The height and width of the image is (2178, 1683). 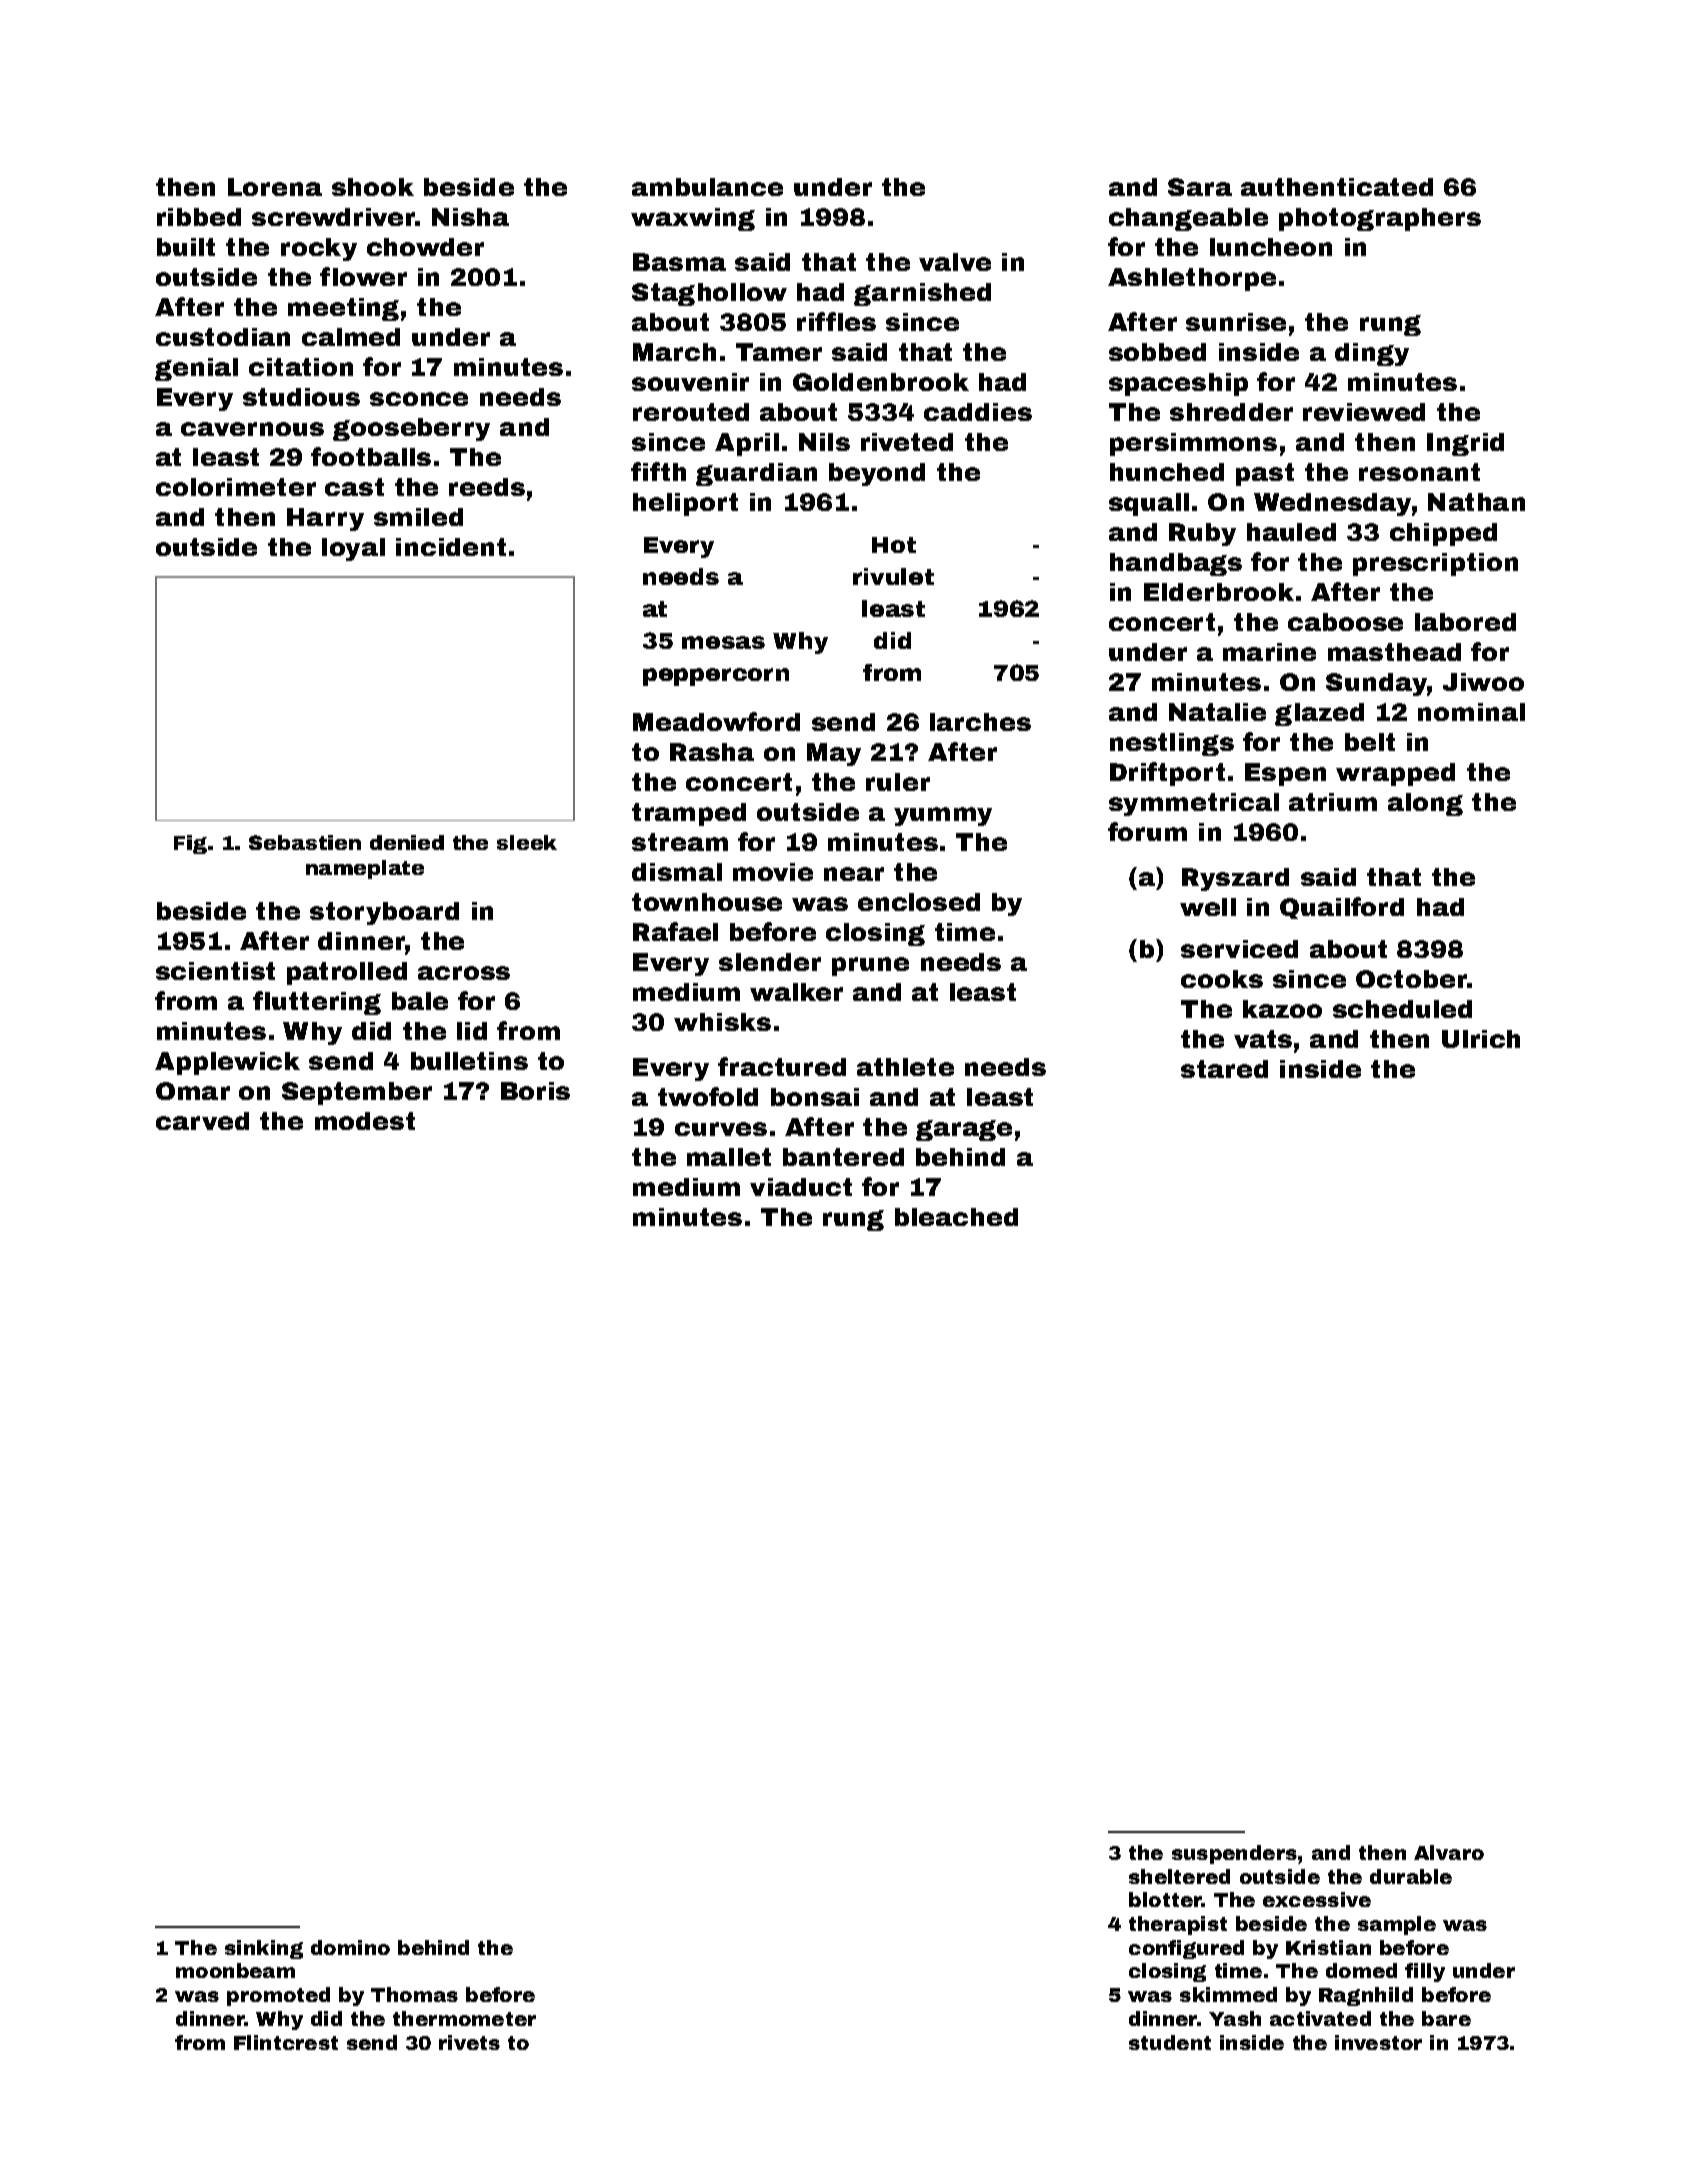 What do you see at coordinates (729, 1157) in the image?
I see `mallet` at bounding box center [729, 1157].
